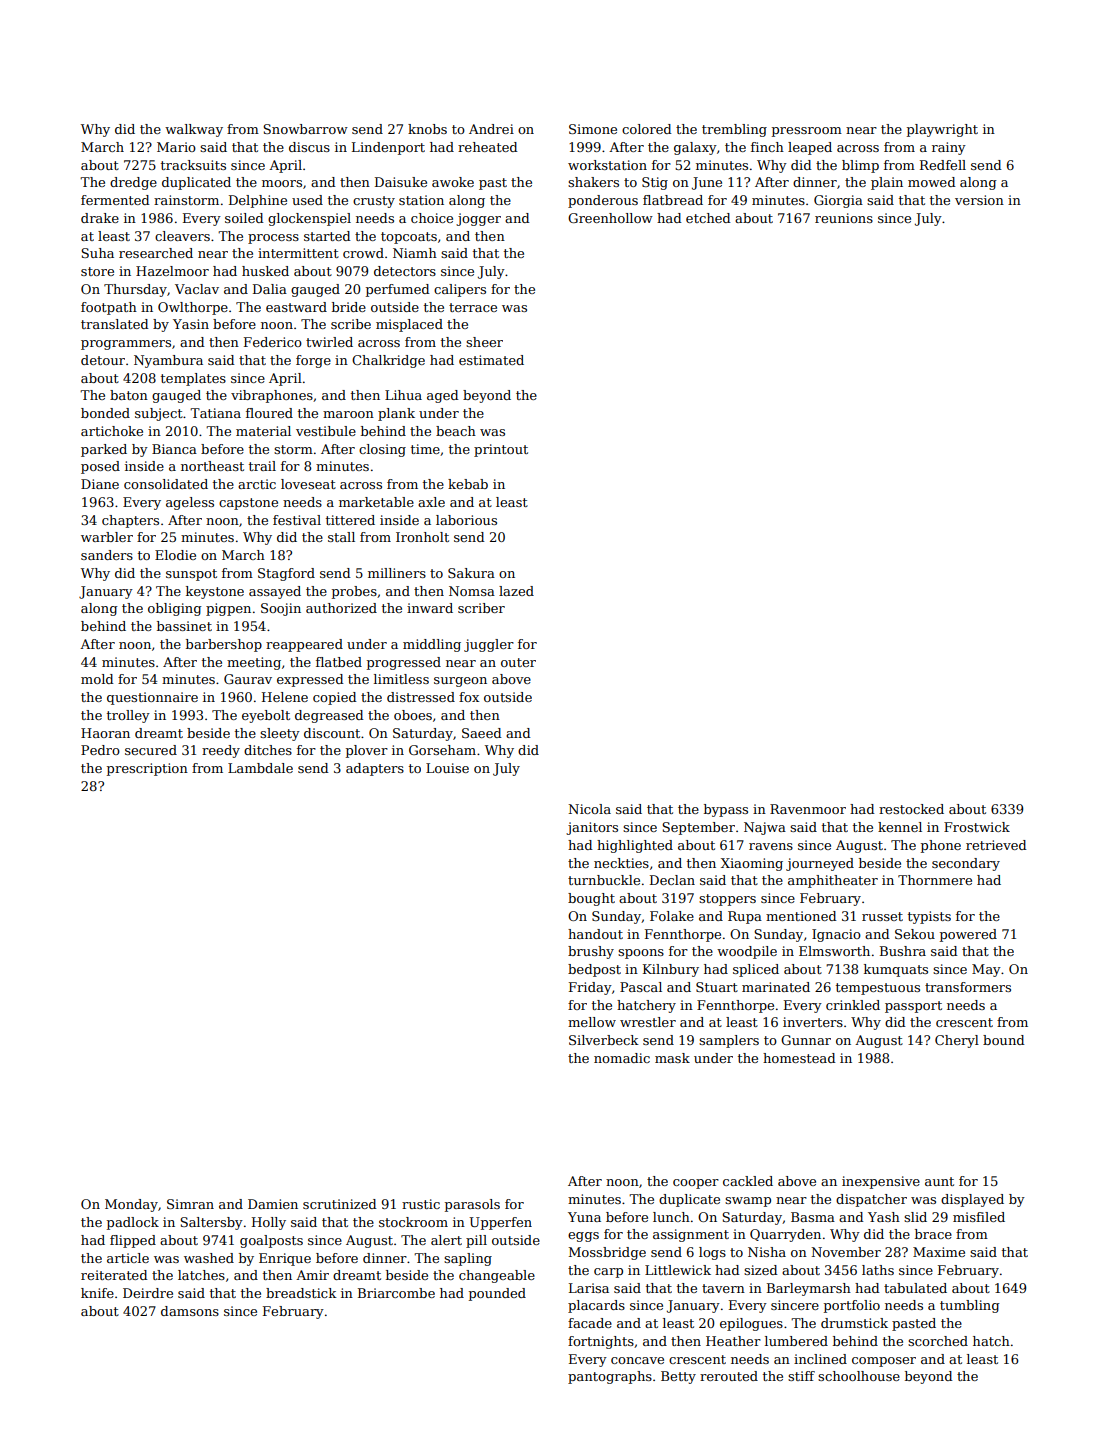 The image size is (1110, 1436). I want to click on version, so click(979, 200).
